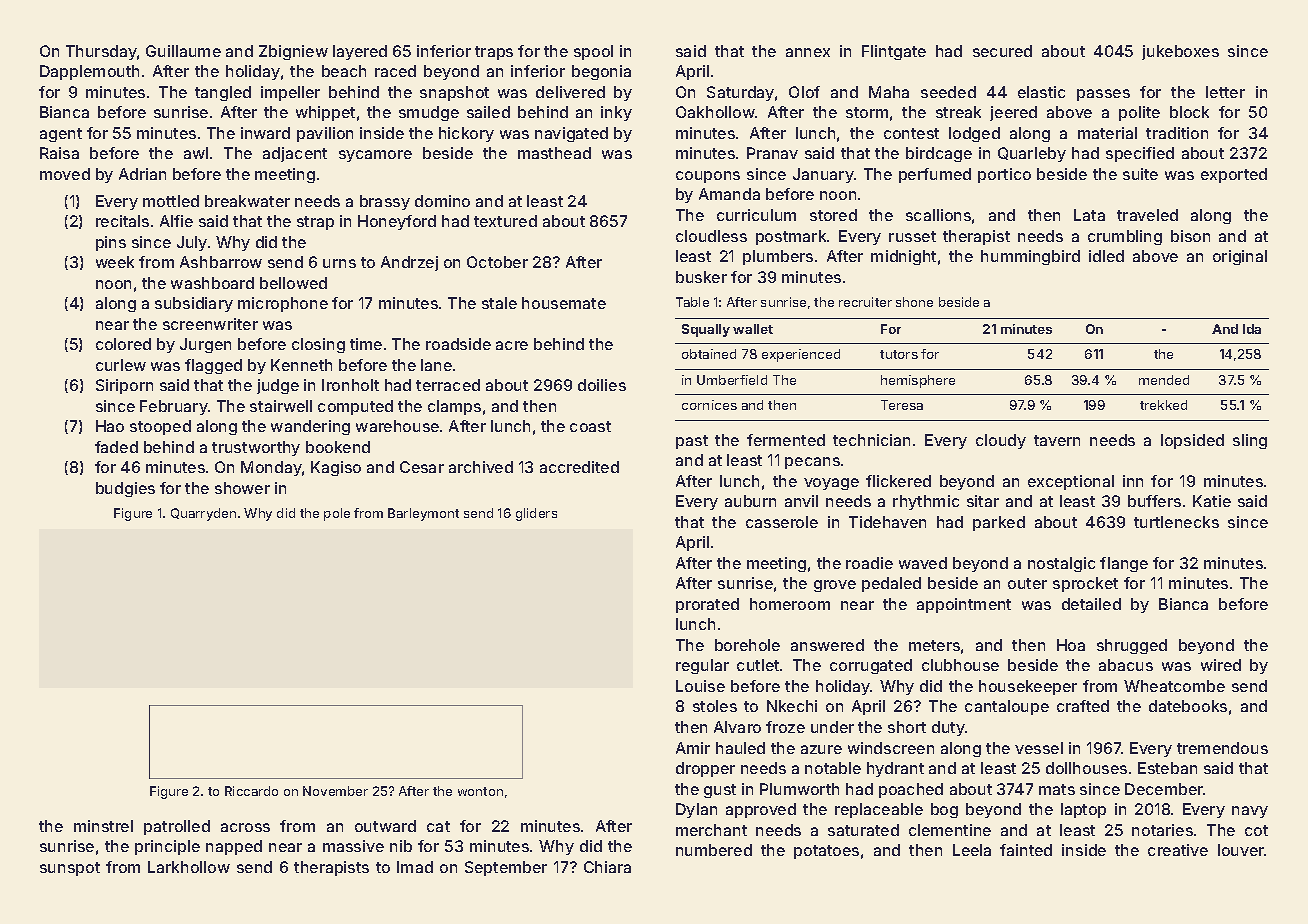 This screenshot has height=924, width=1308. What do you see at coordinates (344, 71) in the screenshot?
I see `beach` at bounding box center [344, 71].
